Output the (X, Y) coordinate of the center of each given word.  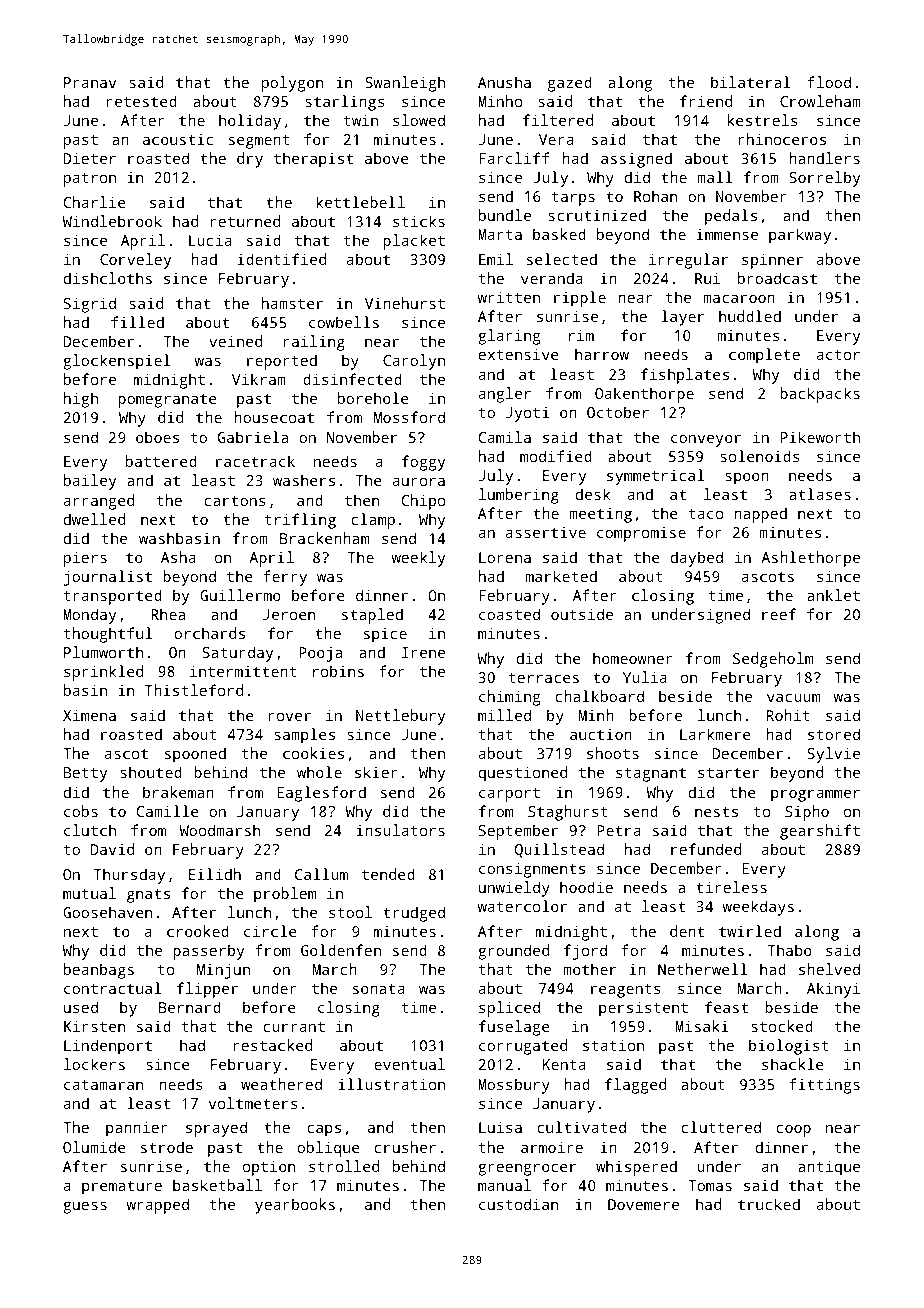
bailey (90, 482)
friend (706, 101)
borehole (373, 398)
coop (793, 1131)
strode (167, 1147)
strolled (344, 1166)
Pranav (90, 82)
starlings (345, 103)
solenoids (760, 456)
